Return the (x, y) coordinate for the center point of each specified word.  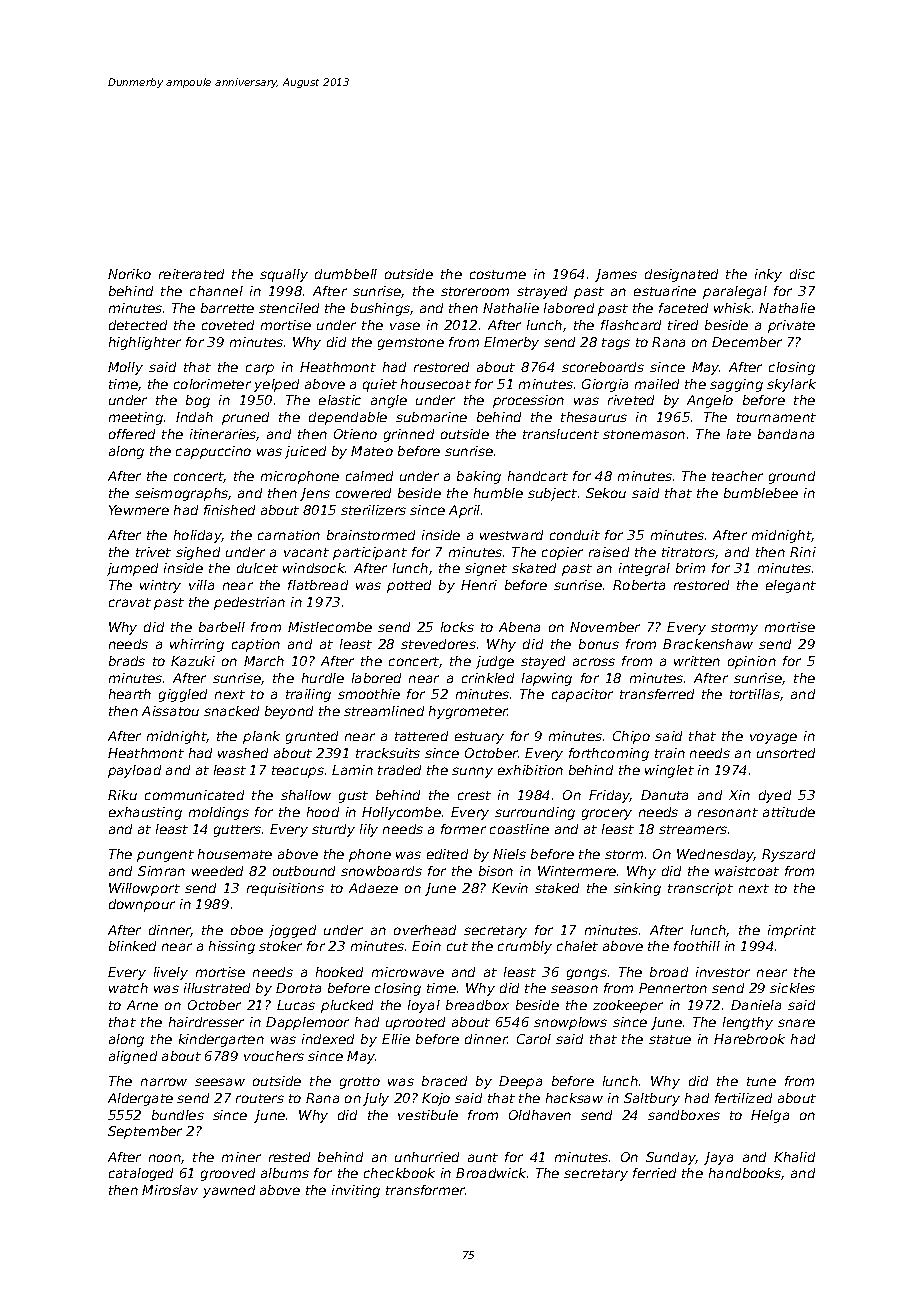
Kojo (436, 1099)
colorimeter (212, 384)
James (616, 275)
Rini (803, 552)
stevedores (438, 644)
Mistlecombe (330, 627)
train (670, 753)
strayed (542, 292)
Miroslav (170, 1190)
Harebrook (749, 1039)
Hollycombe (401, 813)
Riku (122, 795)
